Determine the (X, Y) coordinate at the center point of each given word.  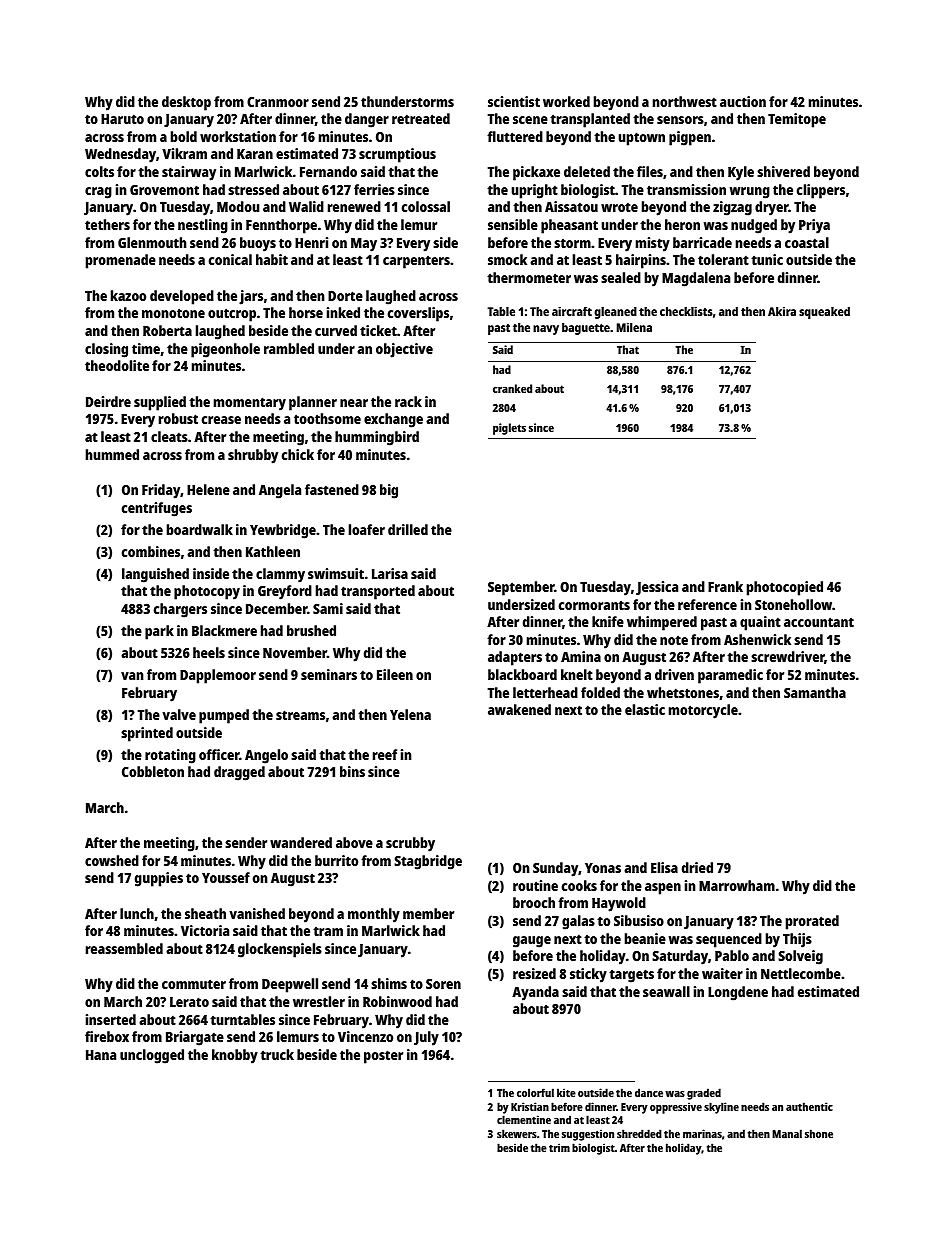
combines (151, 551)
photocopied (785, 588)
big (389, 491)
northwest (685, 101)
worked (566, 101)
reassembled (124, 948)
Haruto (122, 119)
